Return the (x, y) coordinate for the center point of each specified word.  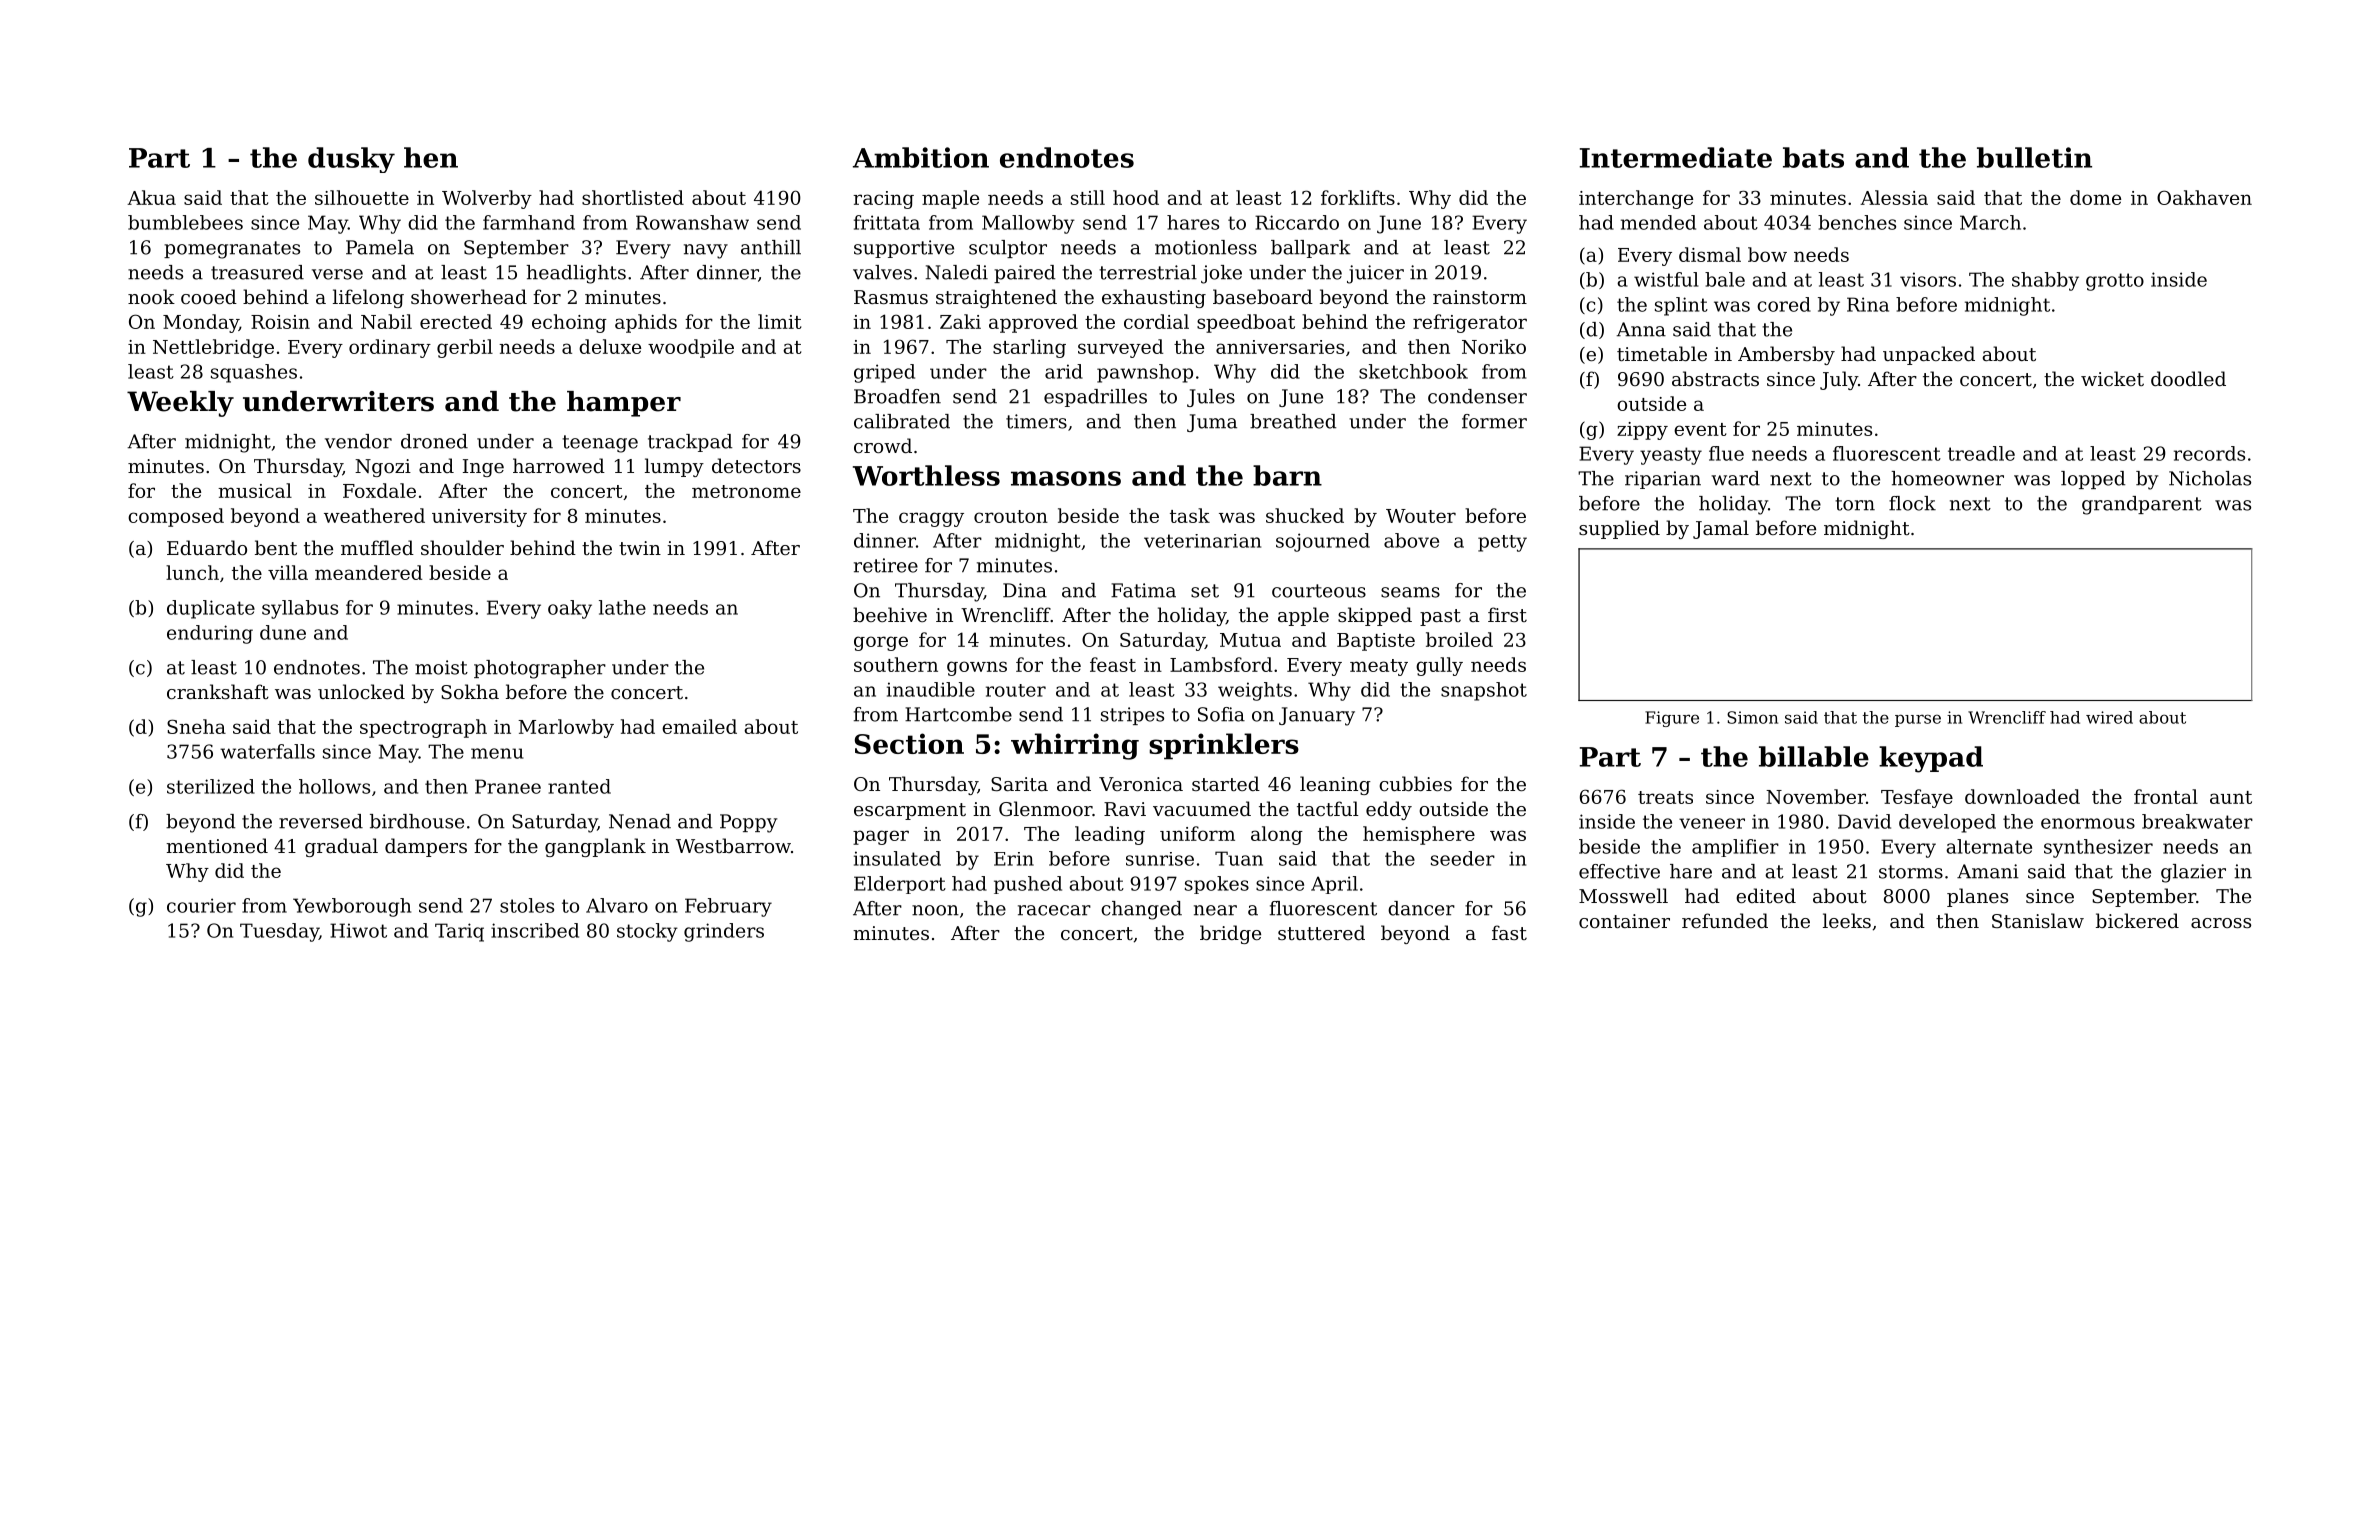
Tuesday (279, 932)
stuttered (1321, 932)
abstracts (1715, 378)
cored (1784, 304)
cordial (1156, 321)
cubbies (1415, 783)
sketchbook (1413, 371)
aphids (646, 323)
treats (1665, 797)
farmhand (529, 222)
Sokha (470, 691)
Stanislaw (2038, 920)
